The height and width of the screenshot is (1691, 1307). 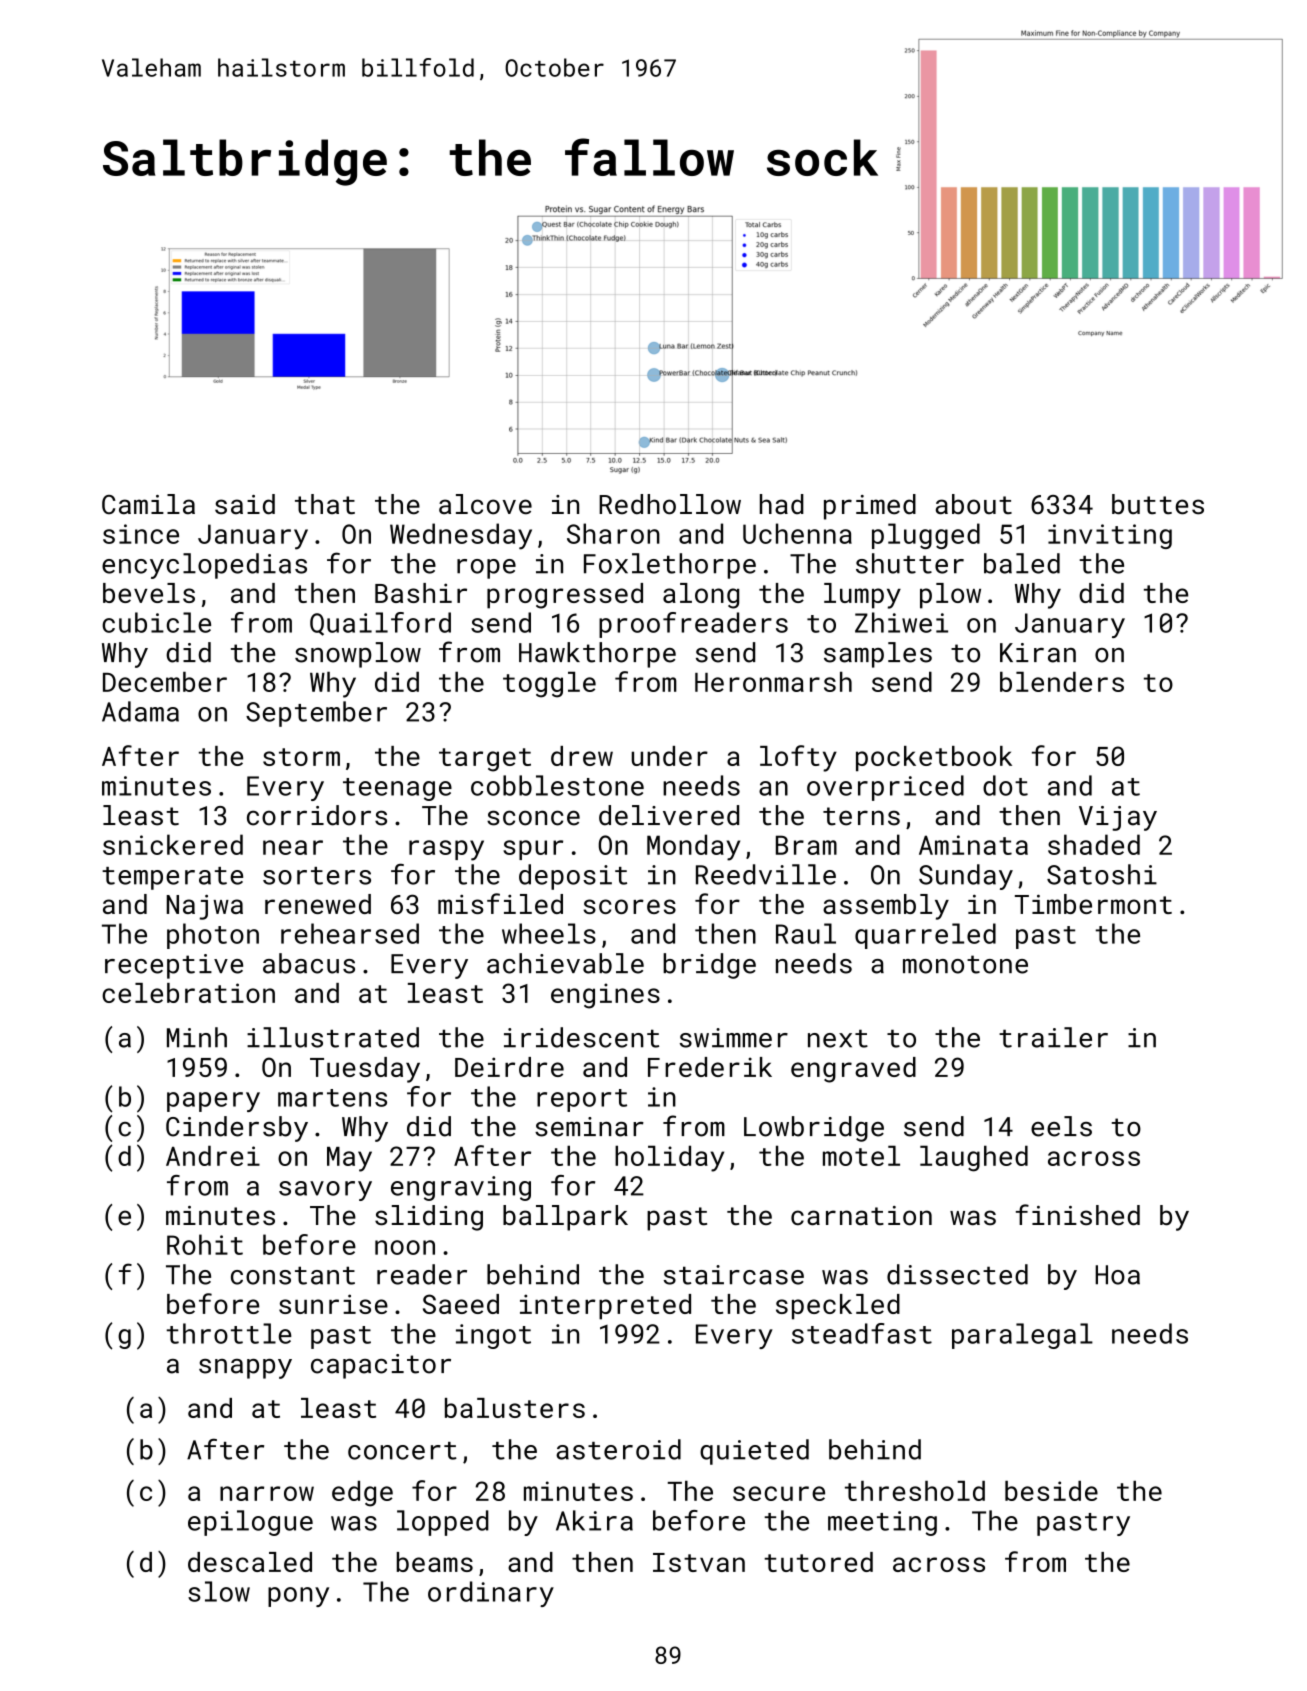 I want to click on finished, so click(x=1078, y=1215).
